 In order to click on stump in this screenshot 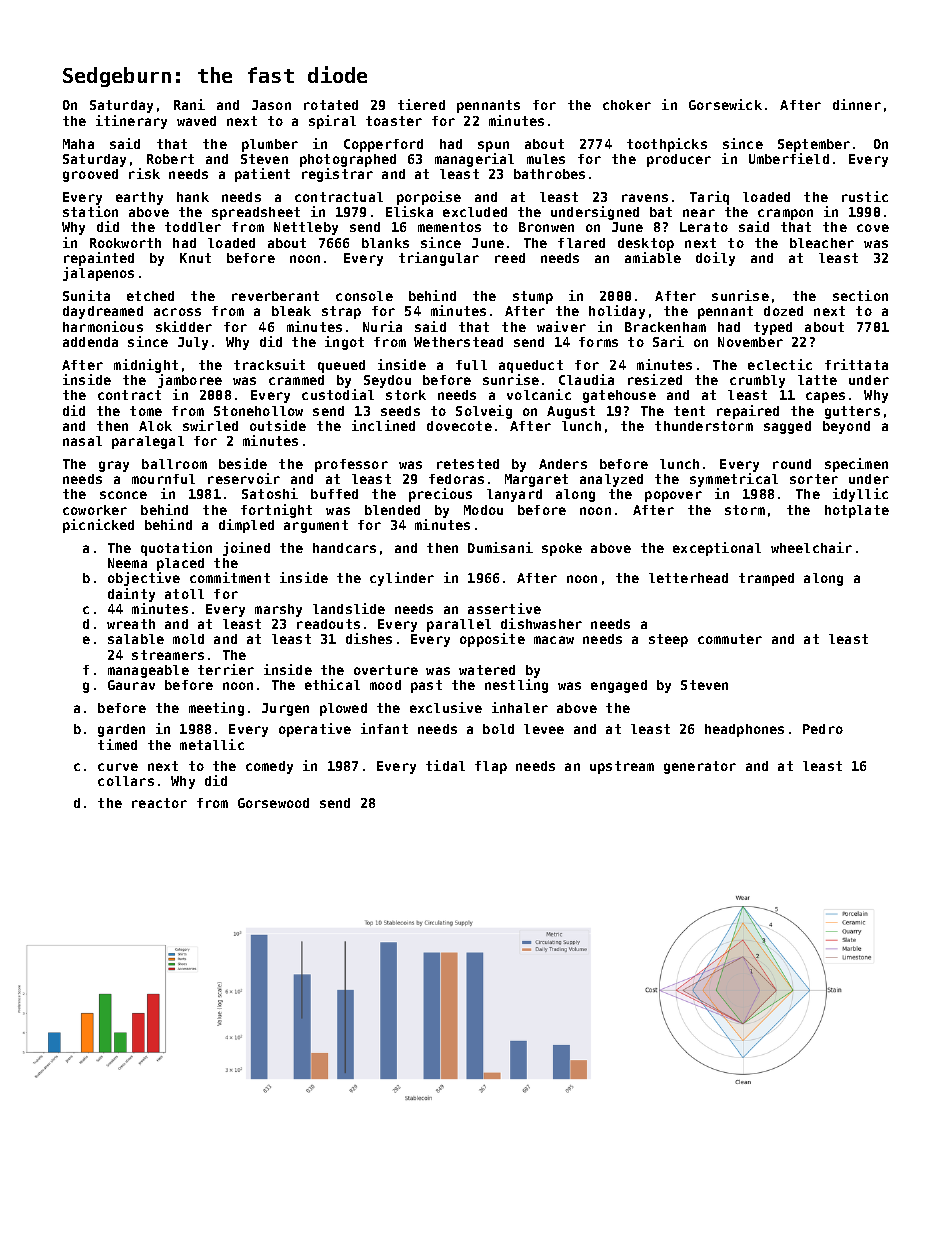, I will do `click(533, 297)`.
